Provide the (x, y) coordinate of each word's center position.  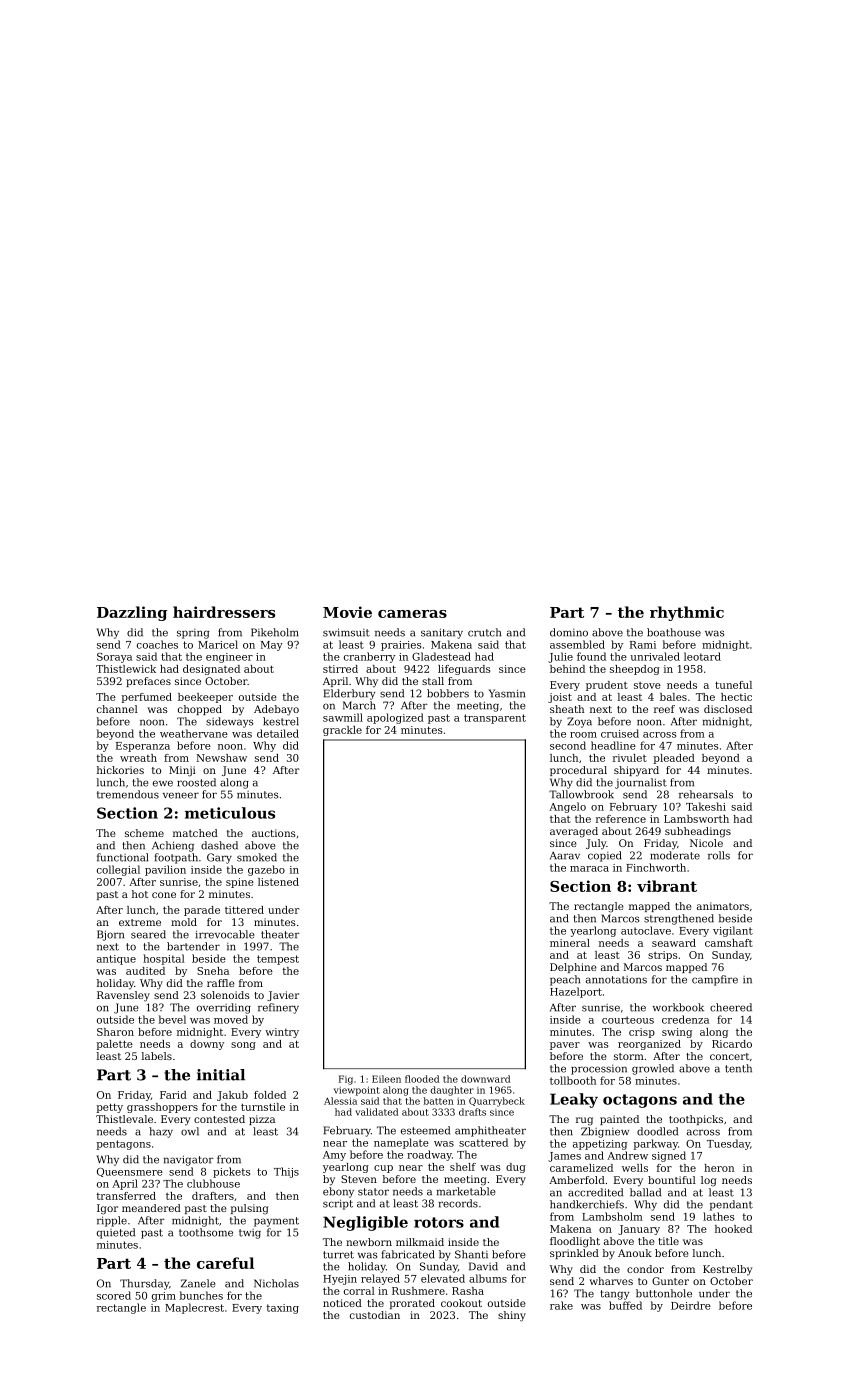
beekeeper (205, 698)
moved (231, 1019)
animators (723, 906)
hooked (733, 1229)
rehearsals (706, 794)
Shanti (471, 1254)
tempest (278, 960)
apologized (395, 718)
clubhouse (213, 1183)
